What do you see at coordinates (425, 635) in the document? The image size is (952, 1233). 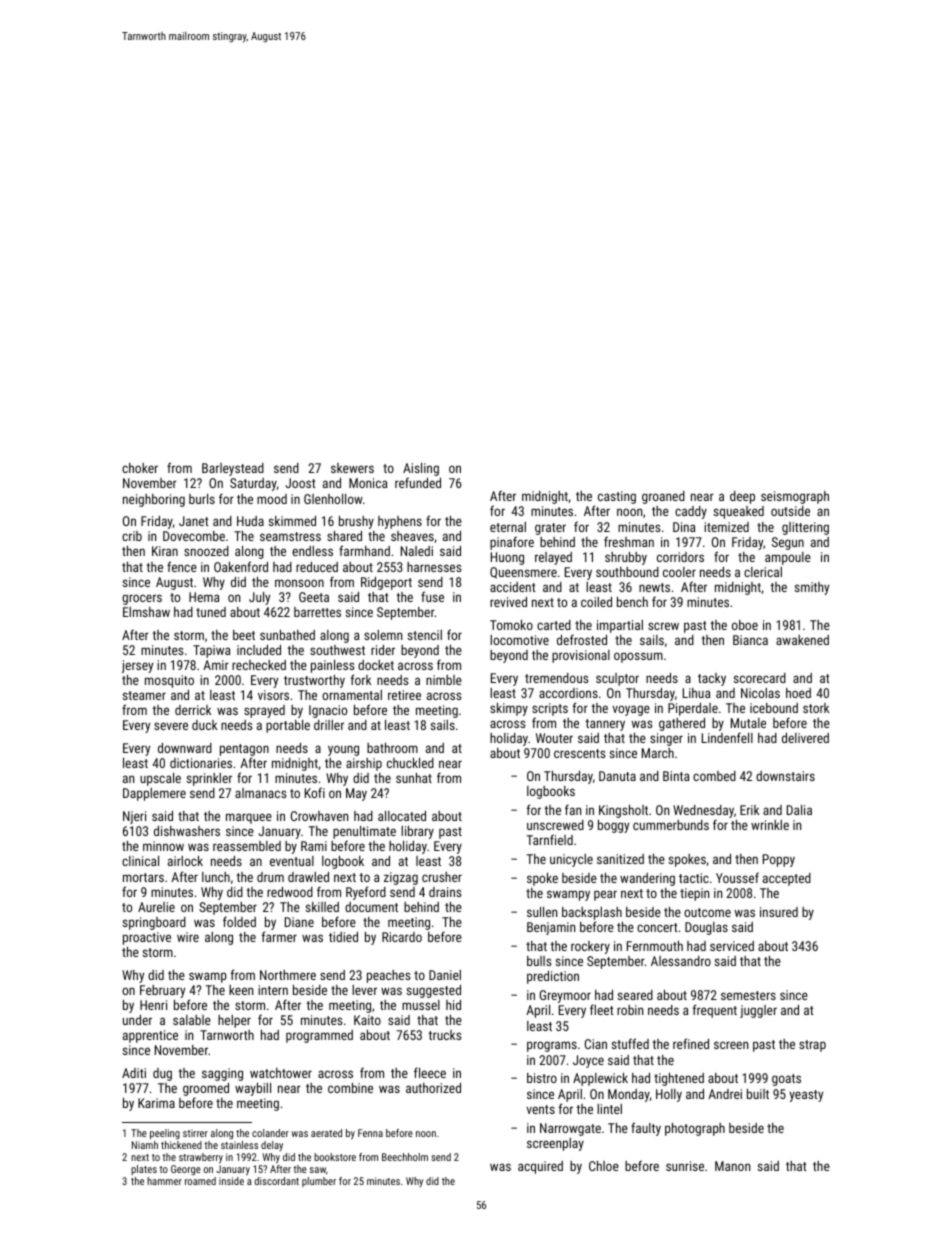 I see `stencil` at bounding box center [425, 635].
